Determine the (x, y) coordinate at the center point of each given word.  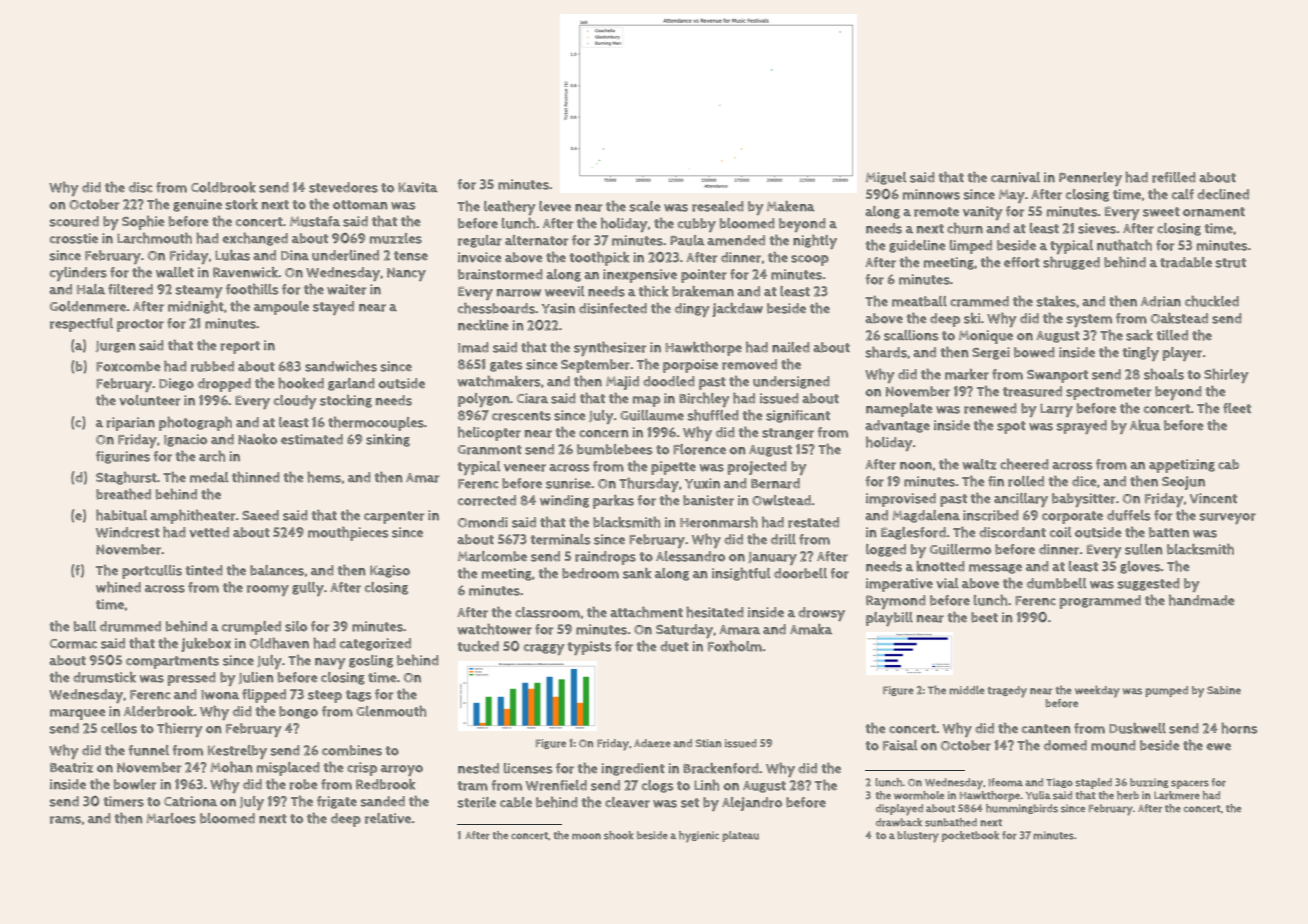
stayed (333, 308)
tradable (1186, 262)
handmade (1202, 600)
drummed (130, 626)
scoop (810, 260)
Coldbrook (223, 187)
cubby (697, 225)
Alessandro (690, 556)
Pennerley (1090, 179)
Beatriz (71, 767)
